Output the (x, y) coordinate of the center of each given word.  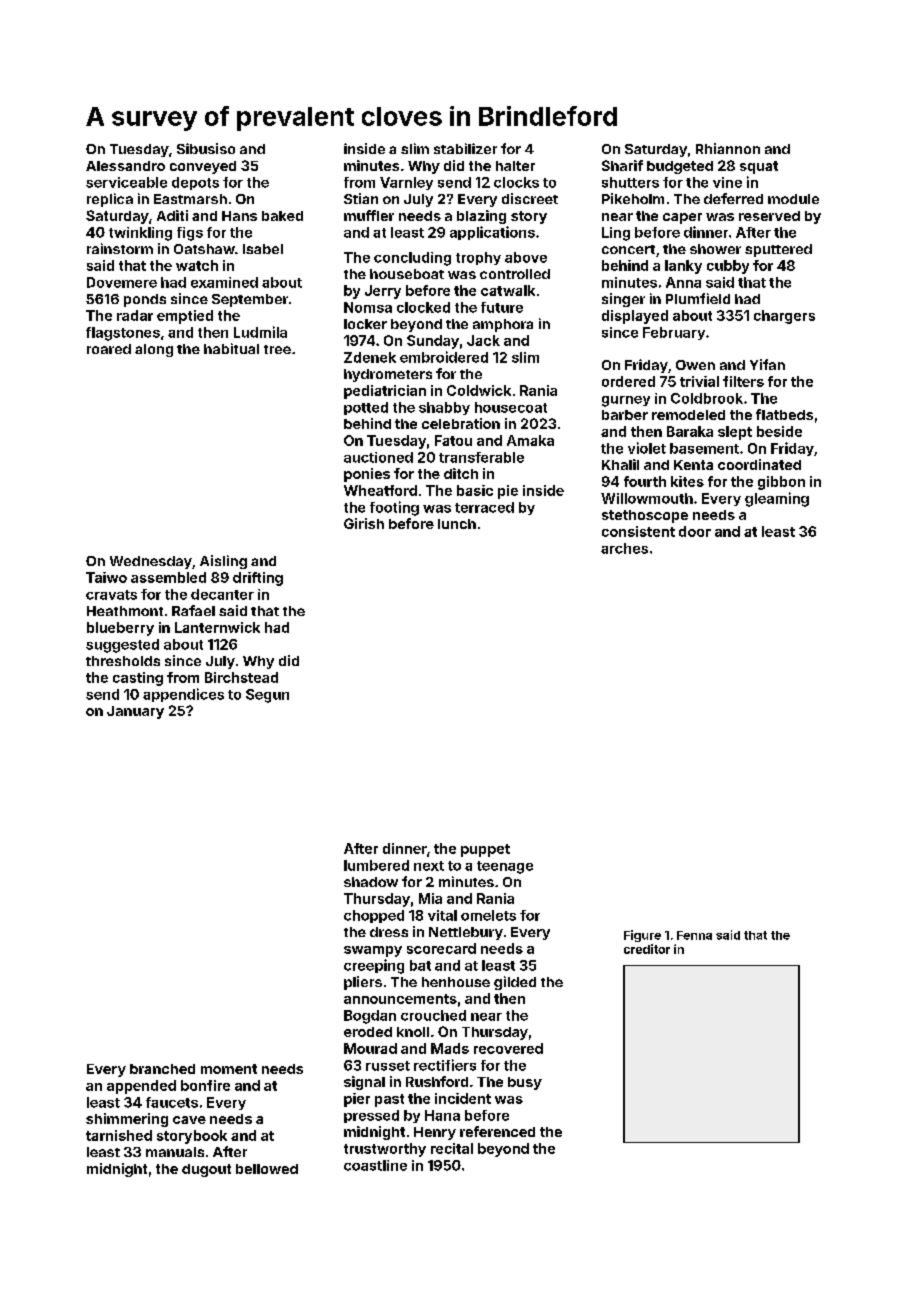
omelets (488, 915)
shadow (371, 882)
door (695, 531)
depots (195, 183)
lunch (457, 524)
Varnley (406, 183)
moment (229, 1069)
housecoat (511, 407)
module (793, 199)
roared (109, 349)
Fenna (694, 935)
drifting (258, 579)
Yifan (767, 364)
